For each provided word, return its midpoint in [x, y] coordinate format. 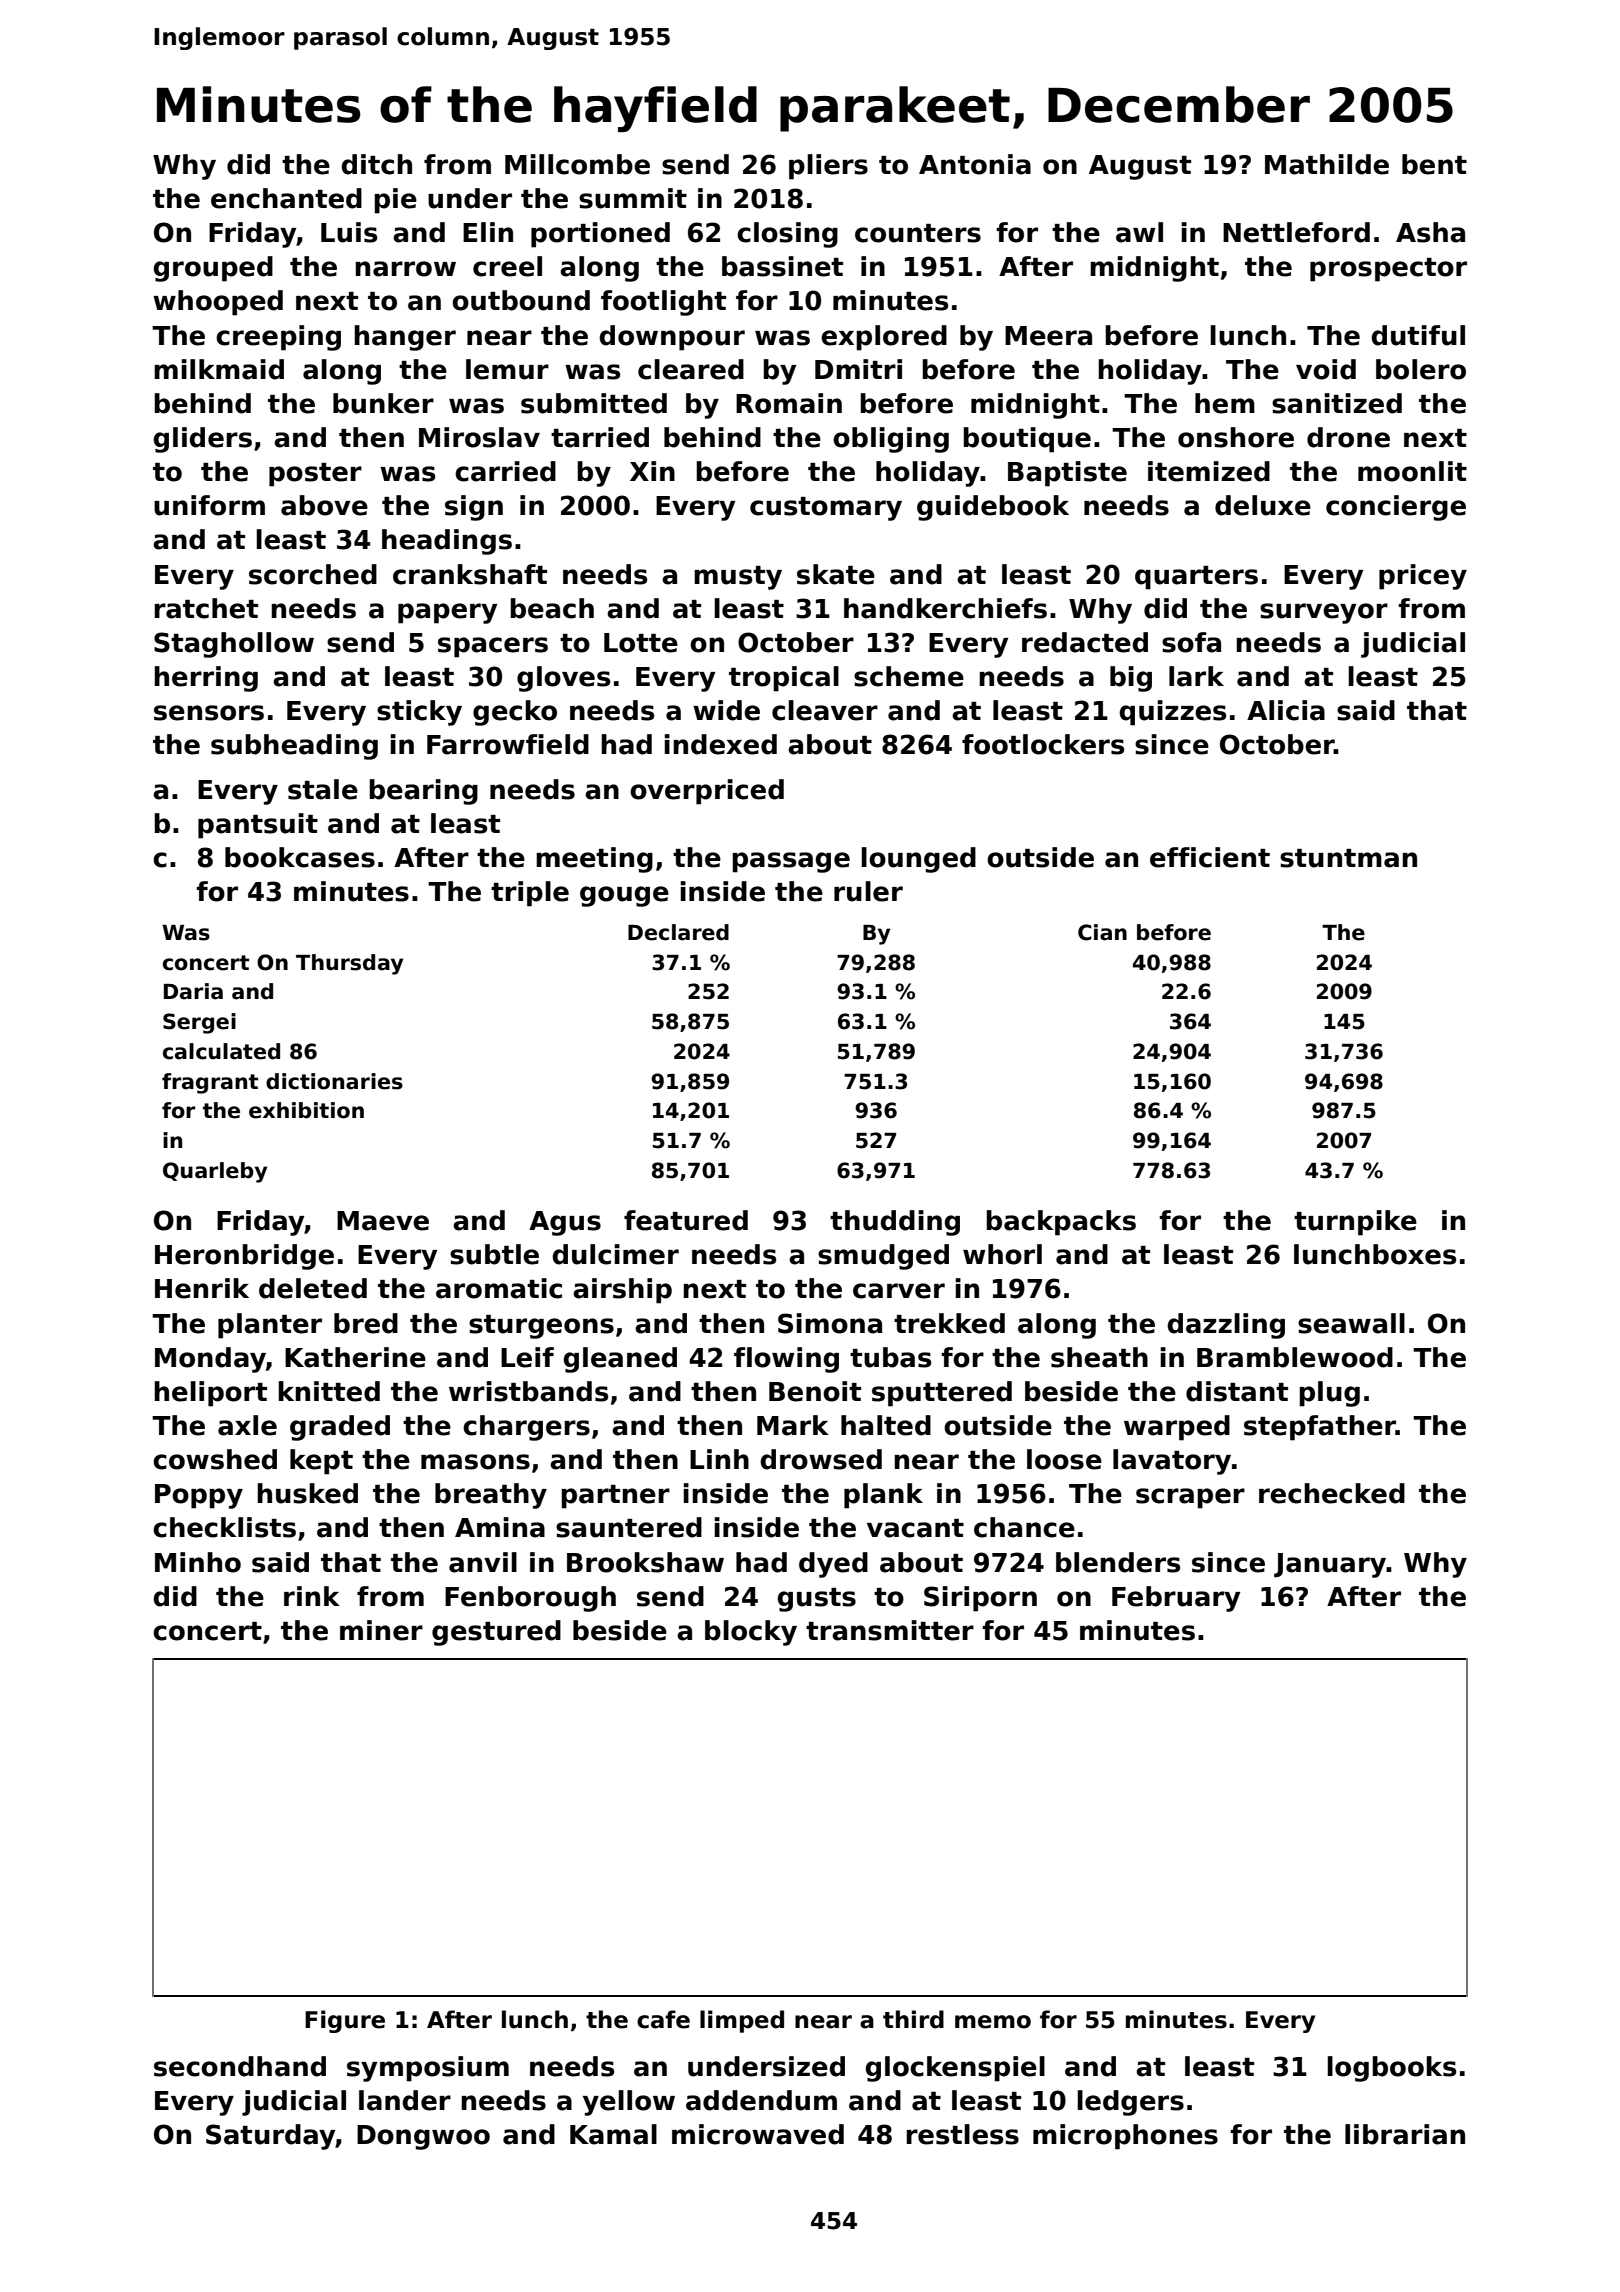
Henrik [202, 1288]
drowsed [821, 1459]
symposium [428, 2069]
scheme [909, 676]
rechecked [1332, 1493]
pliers [828, 167]
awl [1139, 232]
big [1131, 679]
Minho [198, 1562]
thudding [895, 1223]
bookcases [300, 857]
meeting [594, 860]
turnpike [1355, 1223]
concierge [1396, 508]
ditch [376, 164]
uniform [209, 505]
